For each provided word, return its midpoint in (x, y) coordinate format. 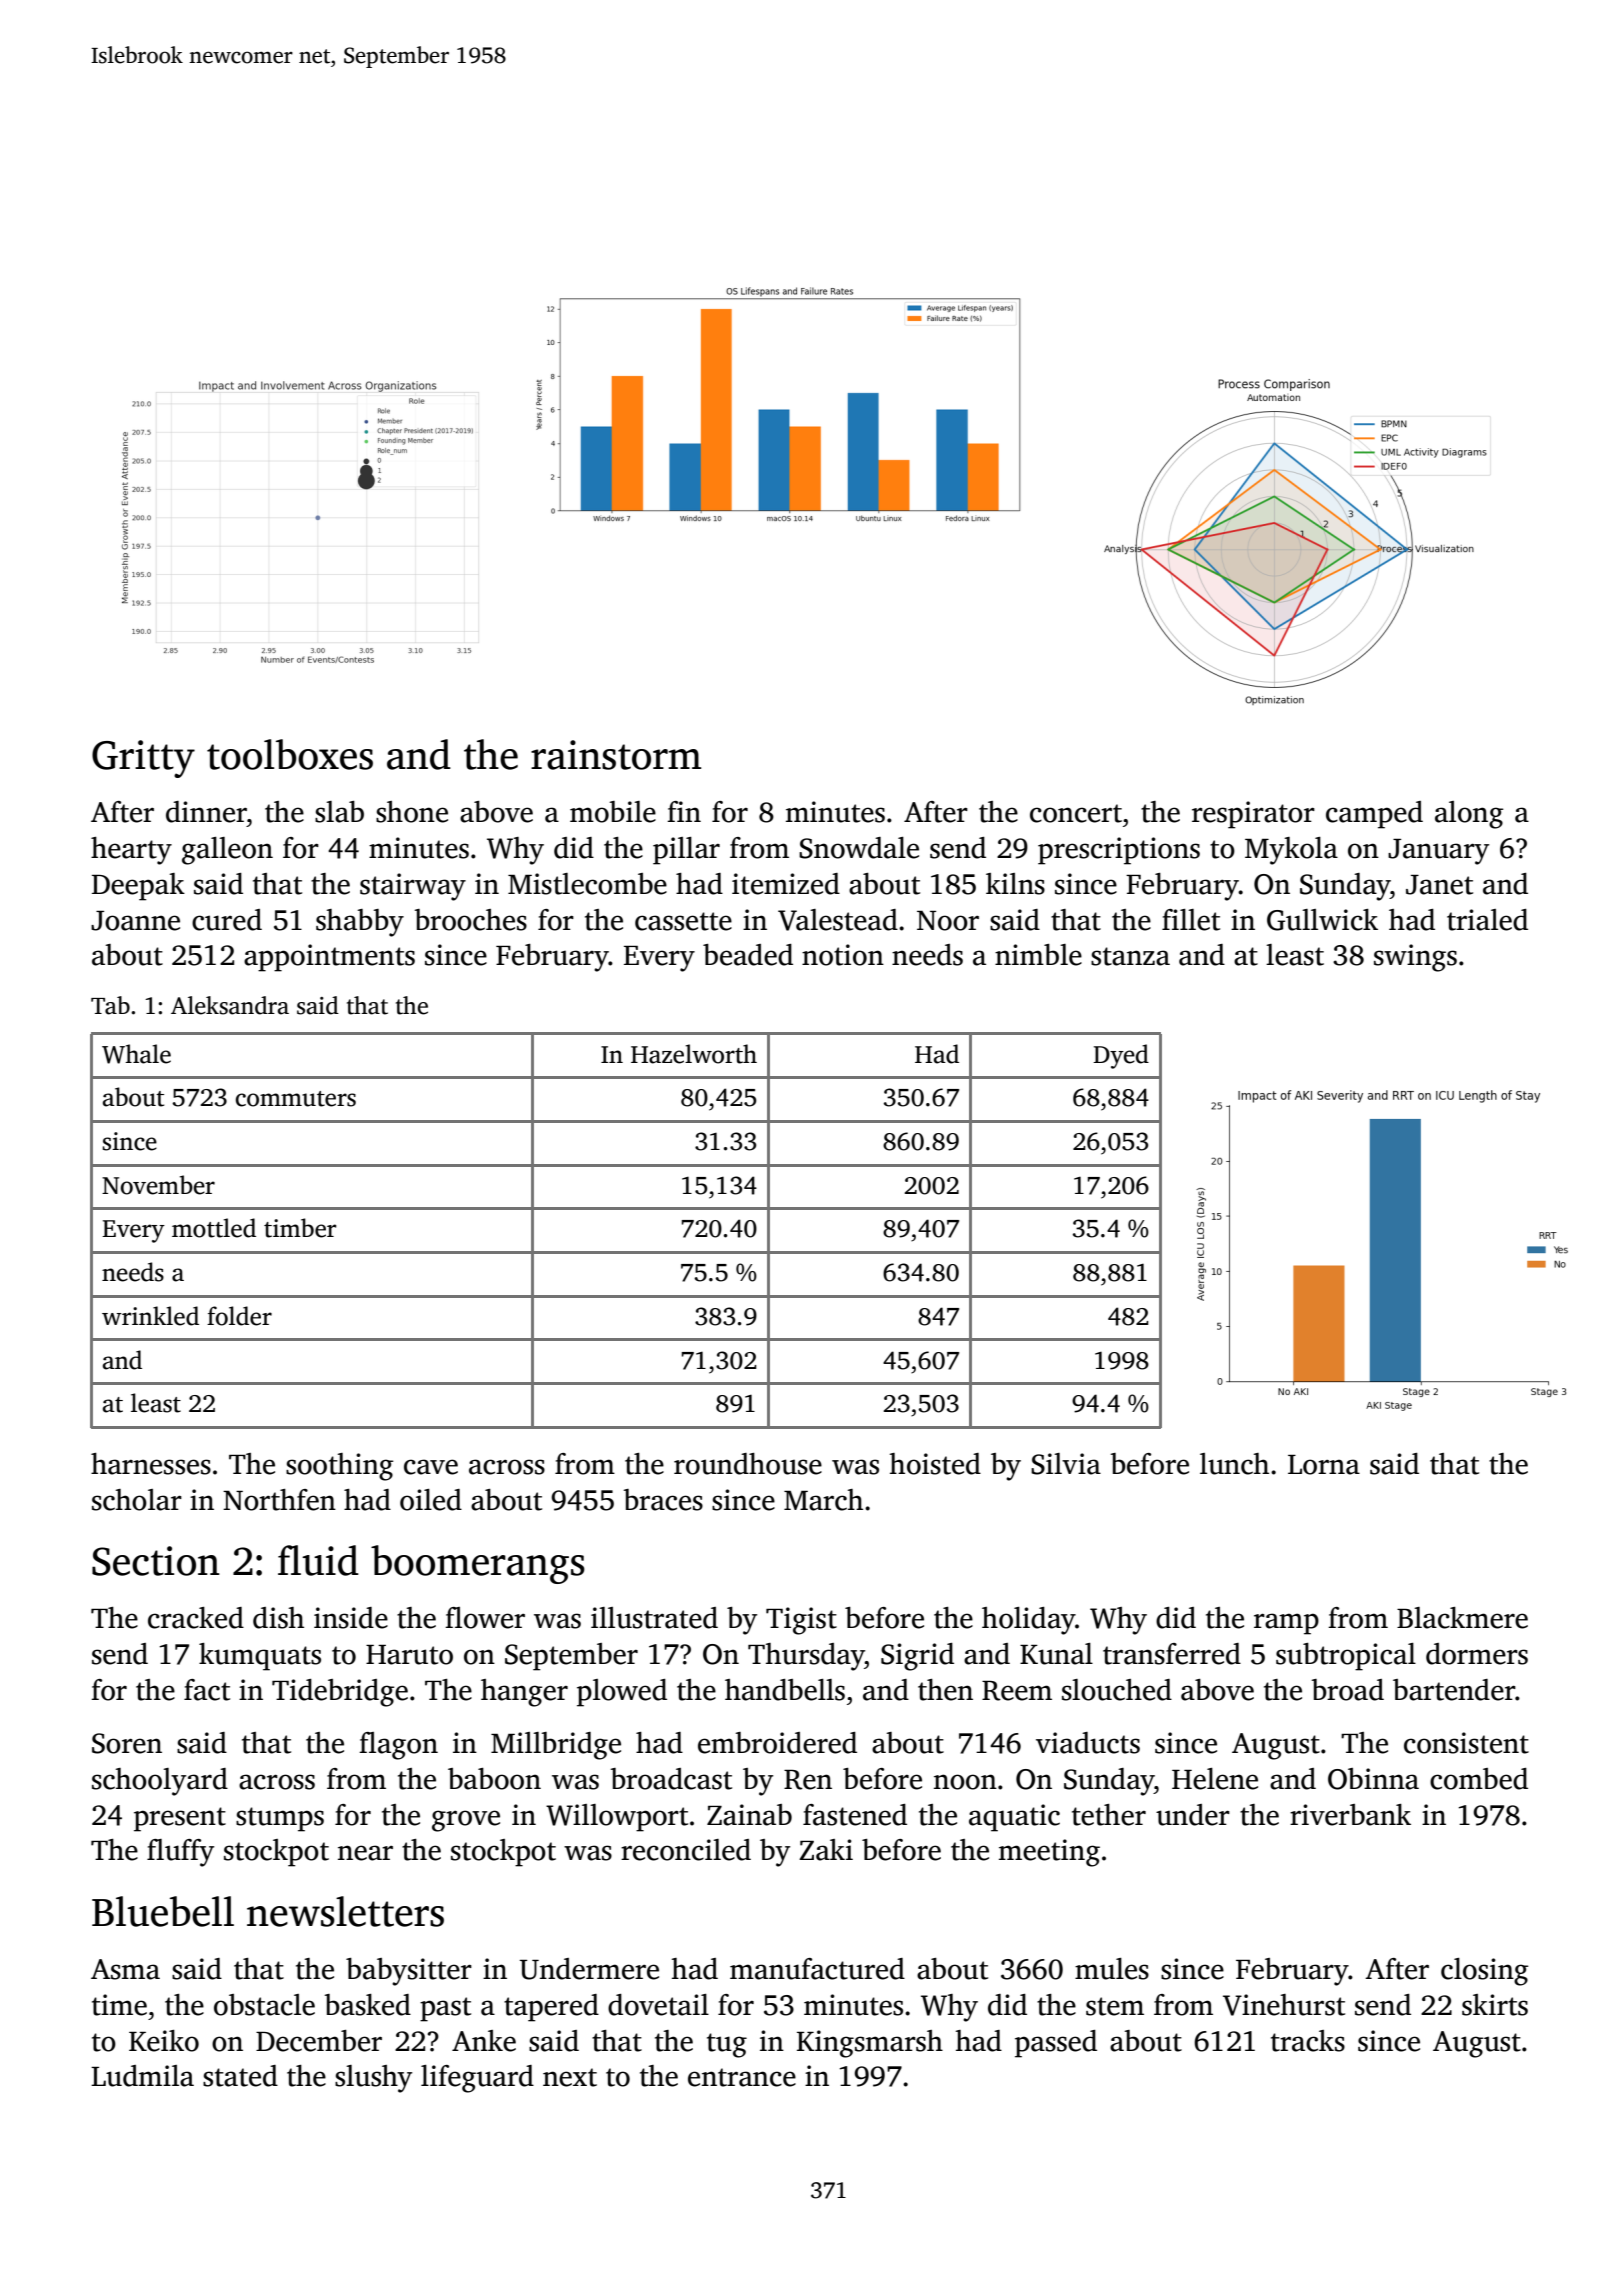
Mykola (1291, 851)
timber (300, 1228)
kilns (1015, 884)
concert (1076, 813)
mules (1112, 1969)
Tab (110, 1005)
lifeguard (477, 2079)
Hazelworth (694, 1054)
